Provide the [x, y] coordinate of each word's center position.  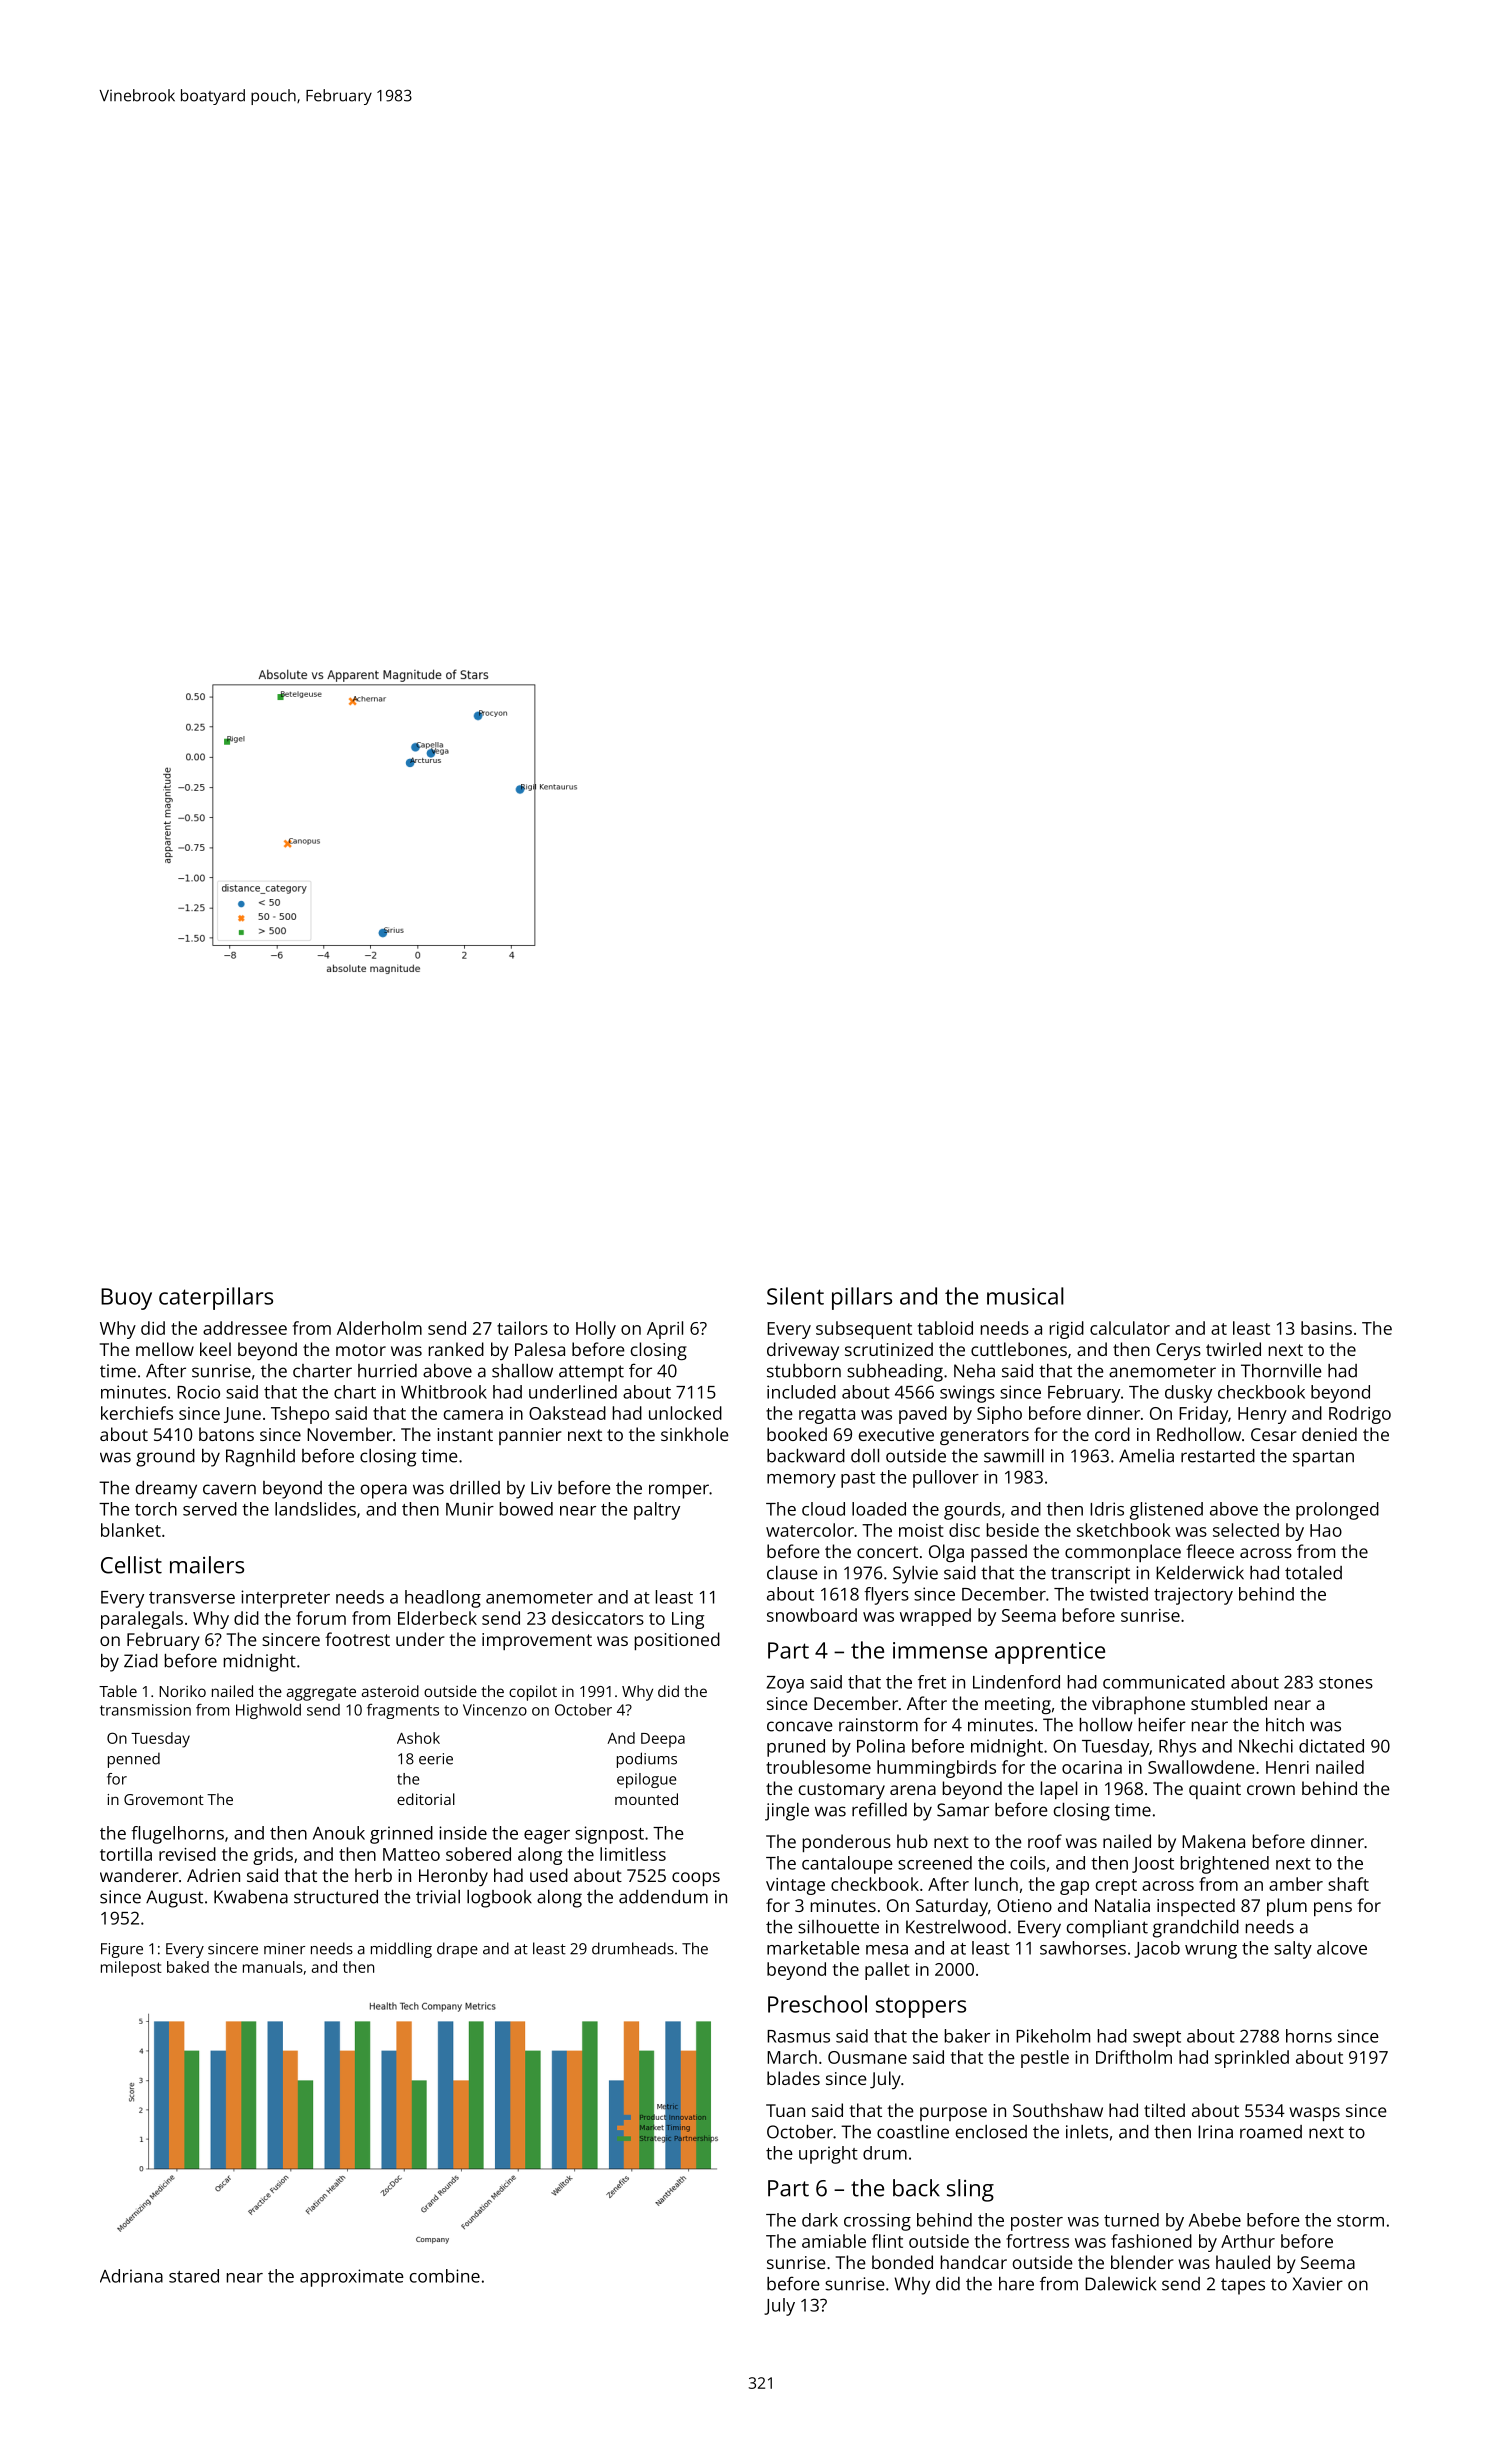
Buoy [126, 1299]
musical [1025, 1296]
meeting [1018, 1705]
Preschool [817, 2004]
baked [188, 1967]
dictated [1331, 1746]
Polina [881, 1746]
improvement [537, 1641]
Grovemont [164, 1799]
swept [1157, 2039]
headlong [443, 1599]
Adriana [131, 2276]
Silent [795, 1296]
